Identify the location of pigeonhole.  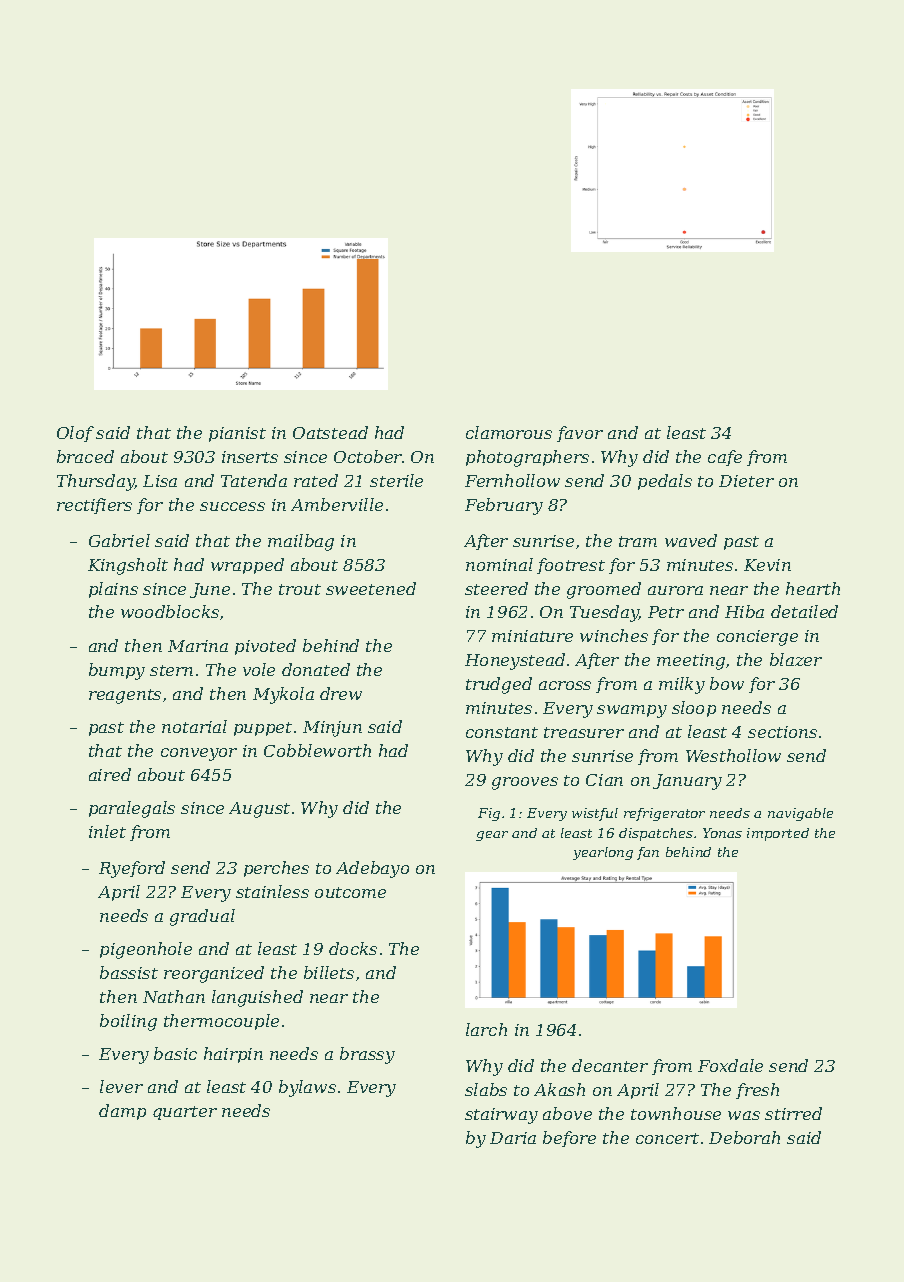
(146, 950).
